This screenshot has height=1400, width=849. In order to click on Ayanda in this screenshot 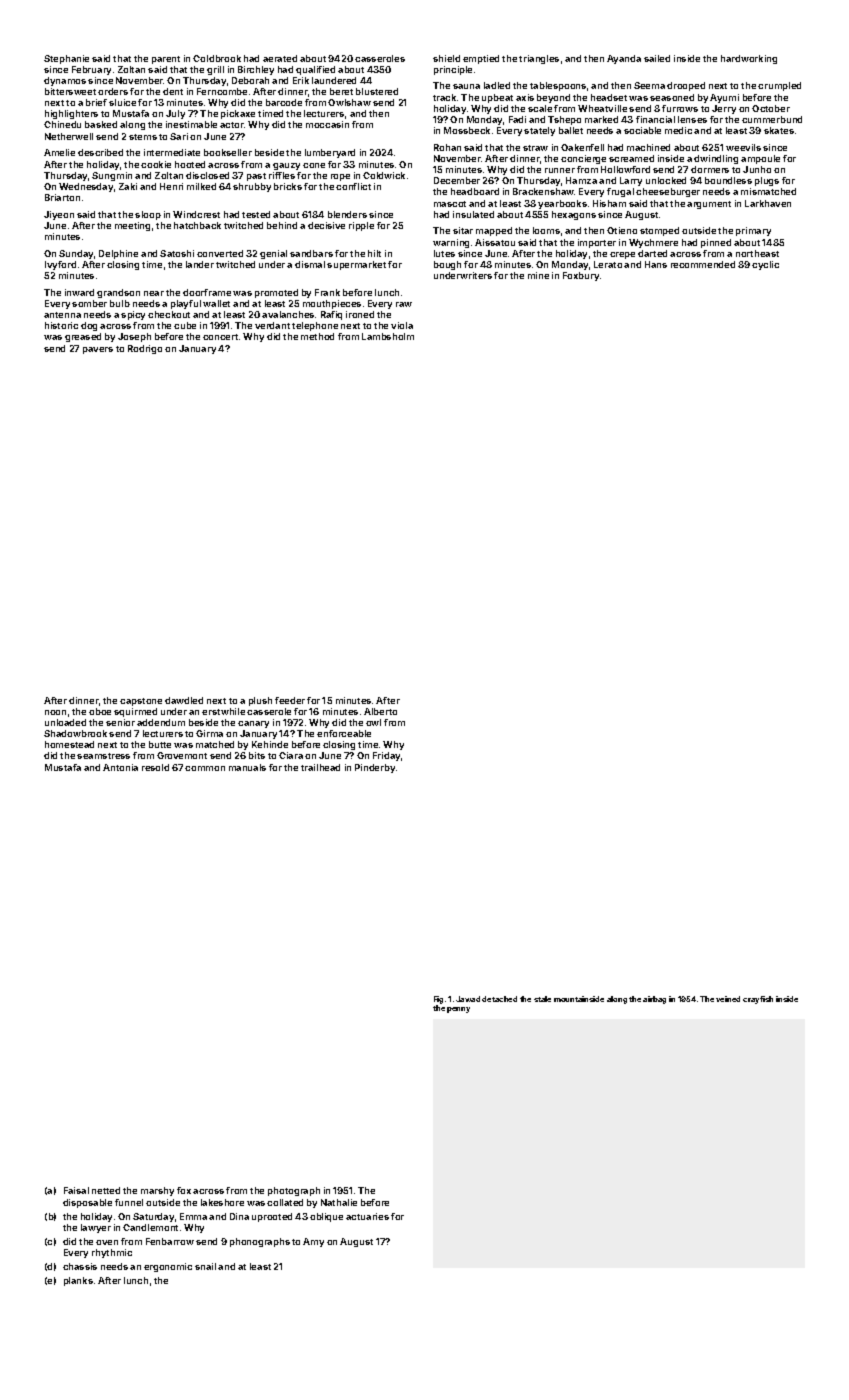, I will do `click(624, 59)`.
